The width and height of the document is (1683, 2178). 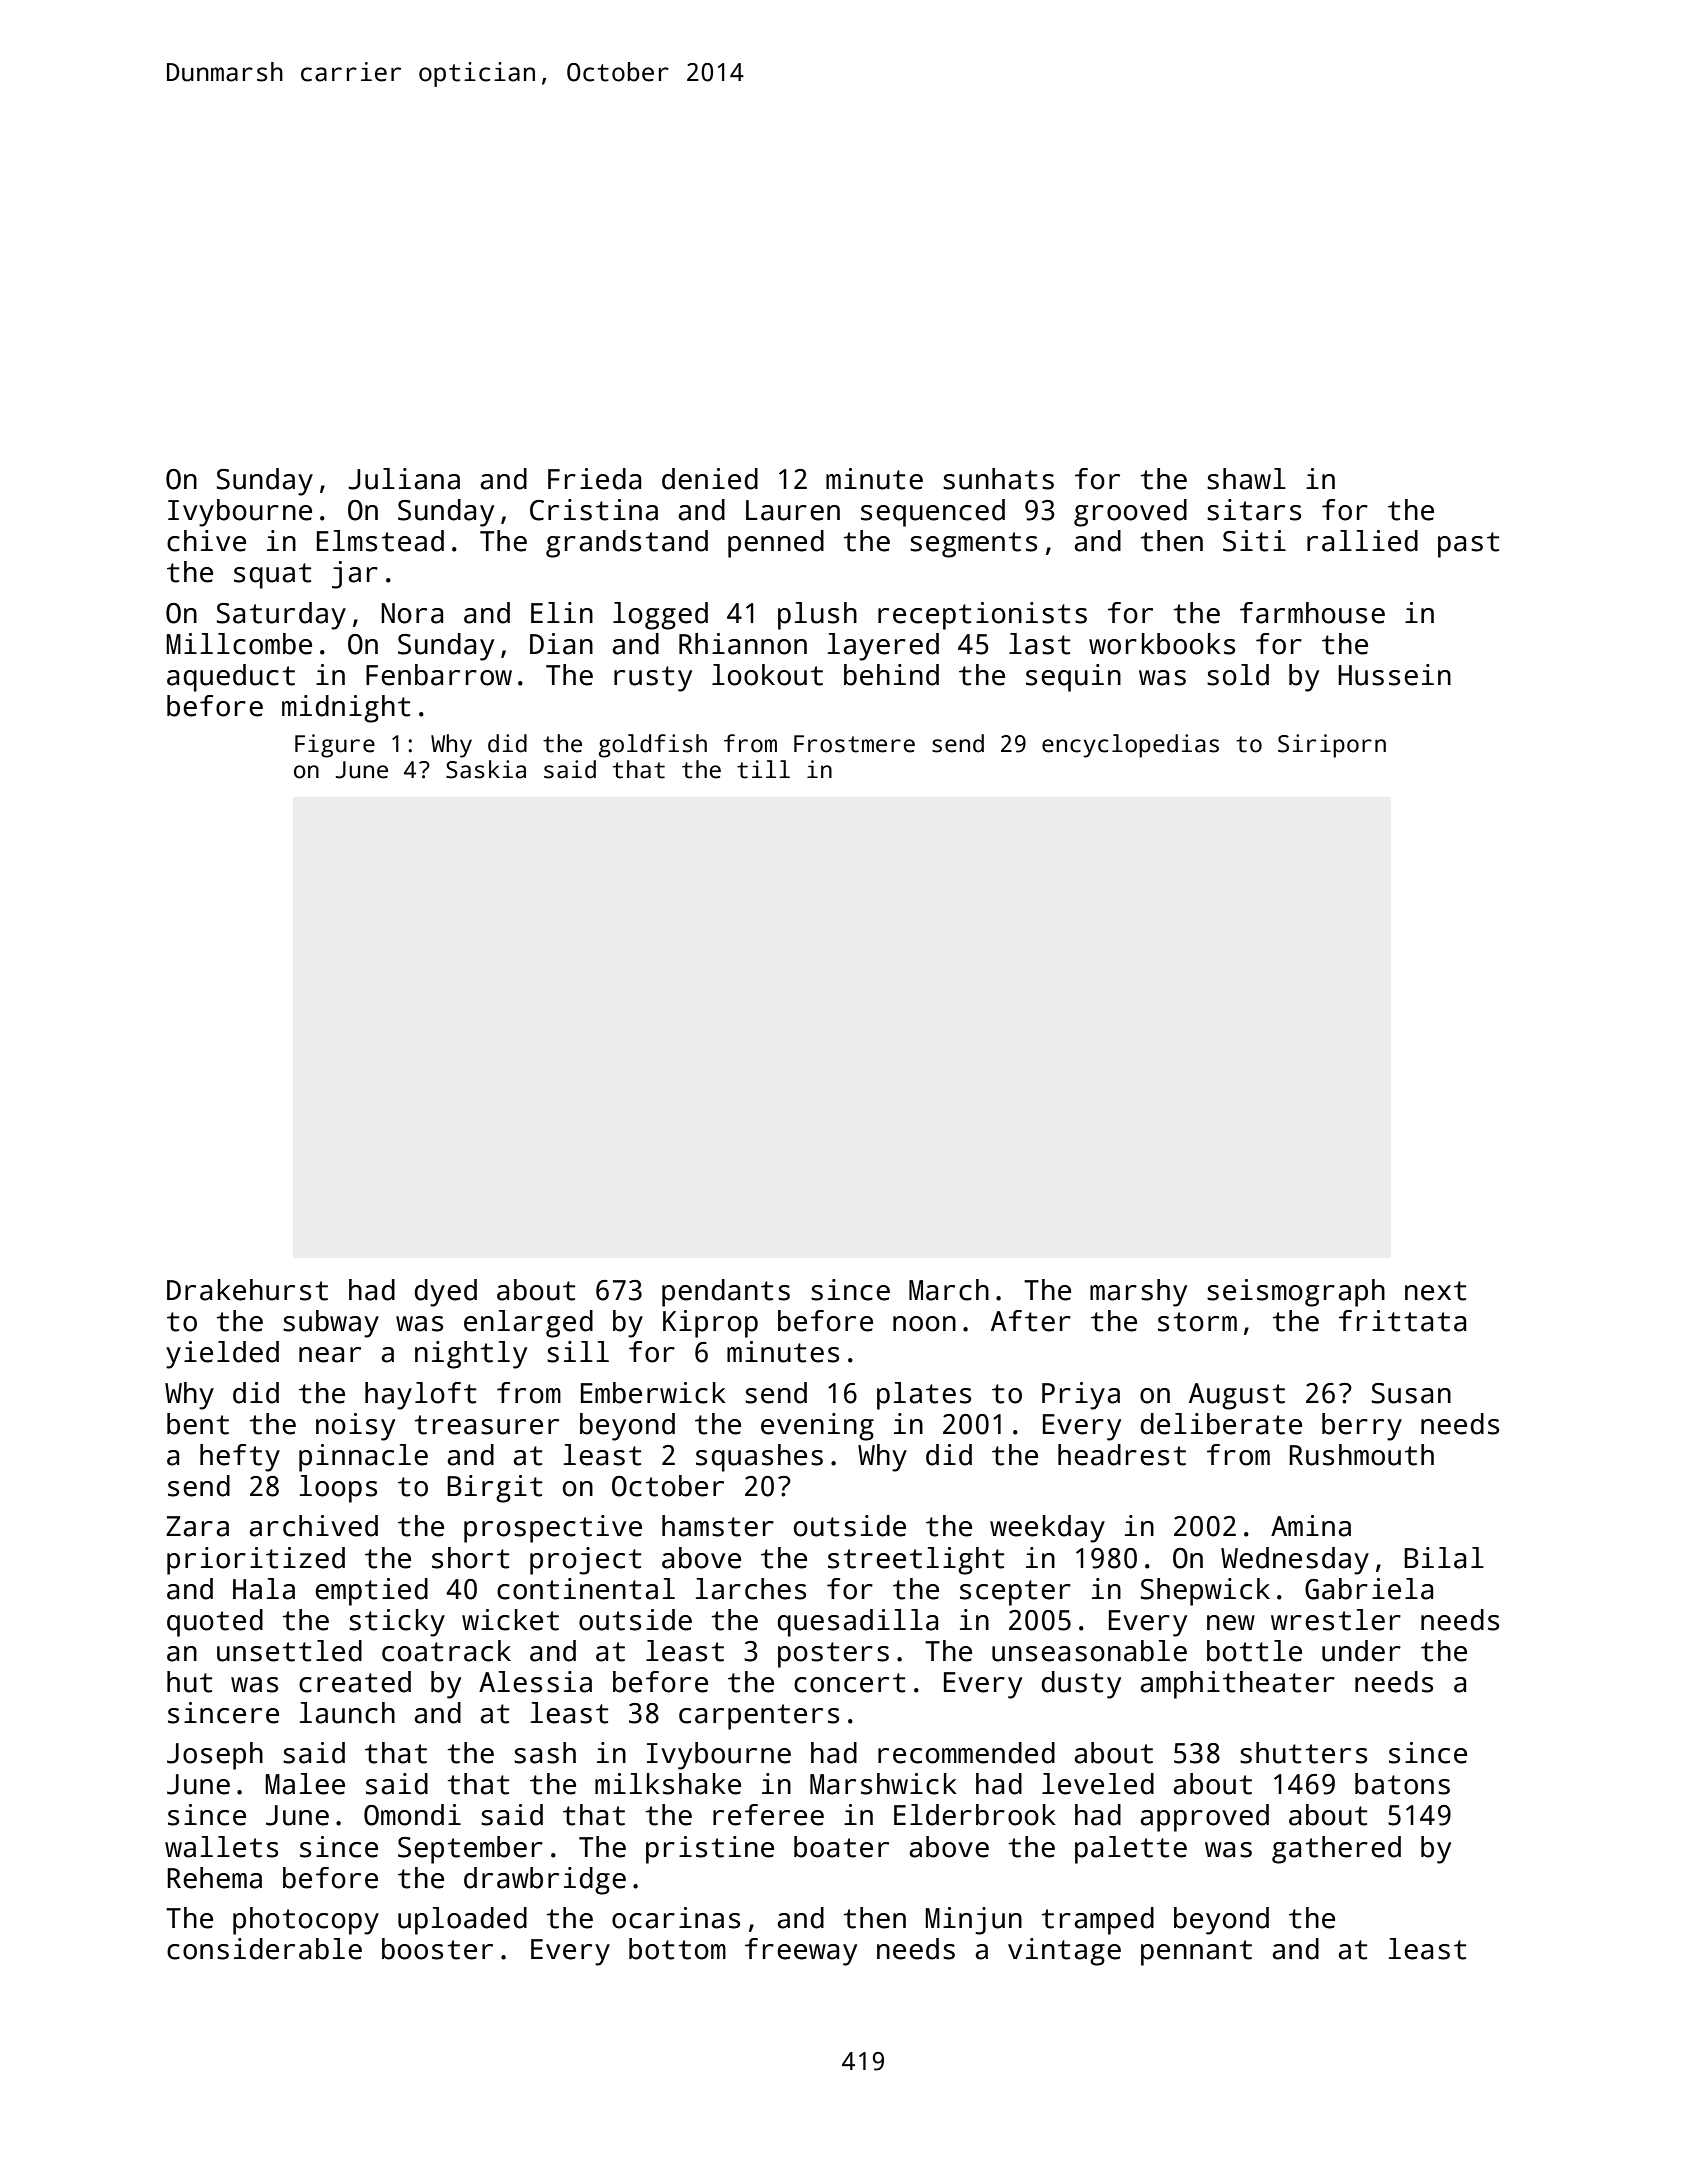 I want to click on till, so click(x=763, y=769).
